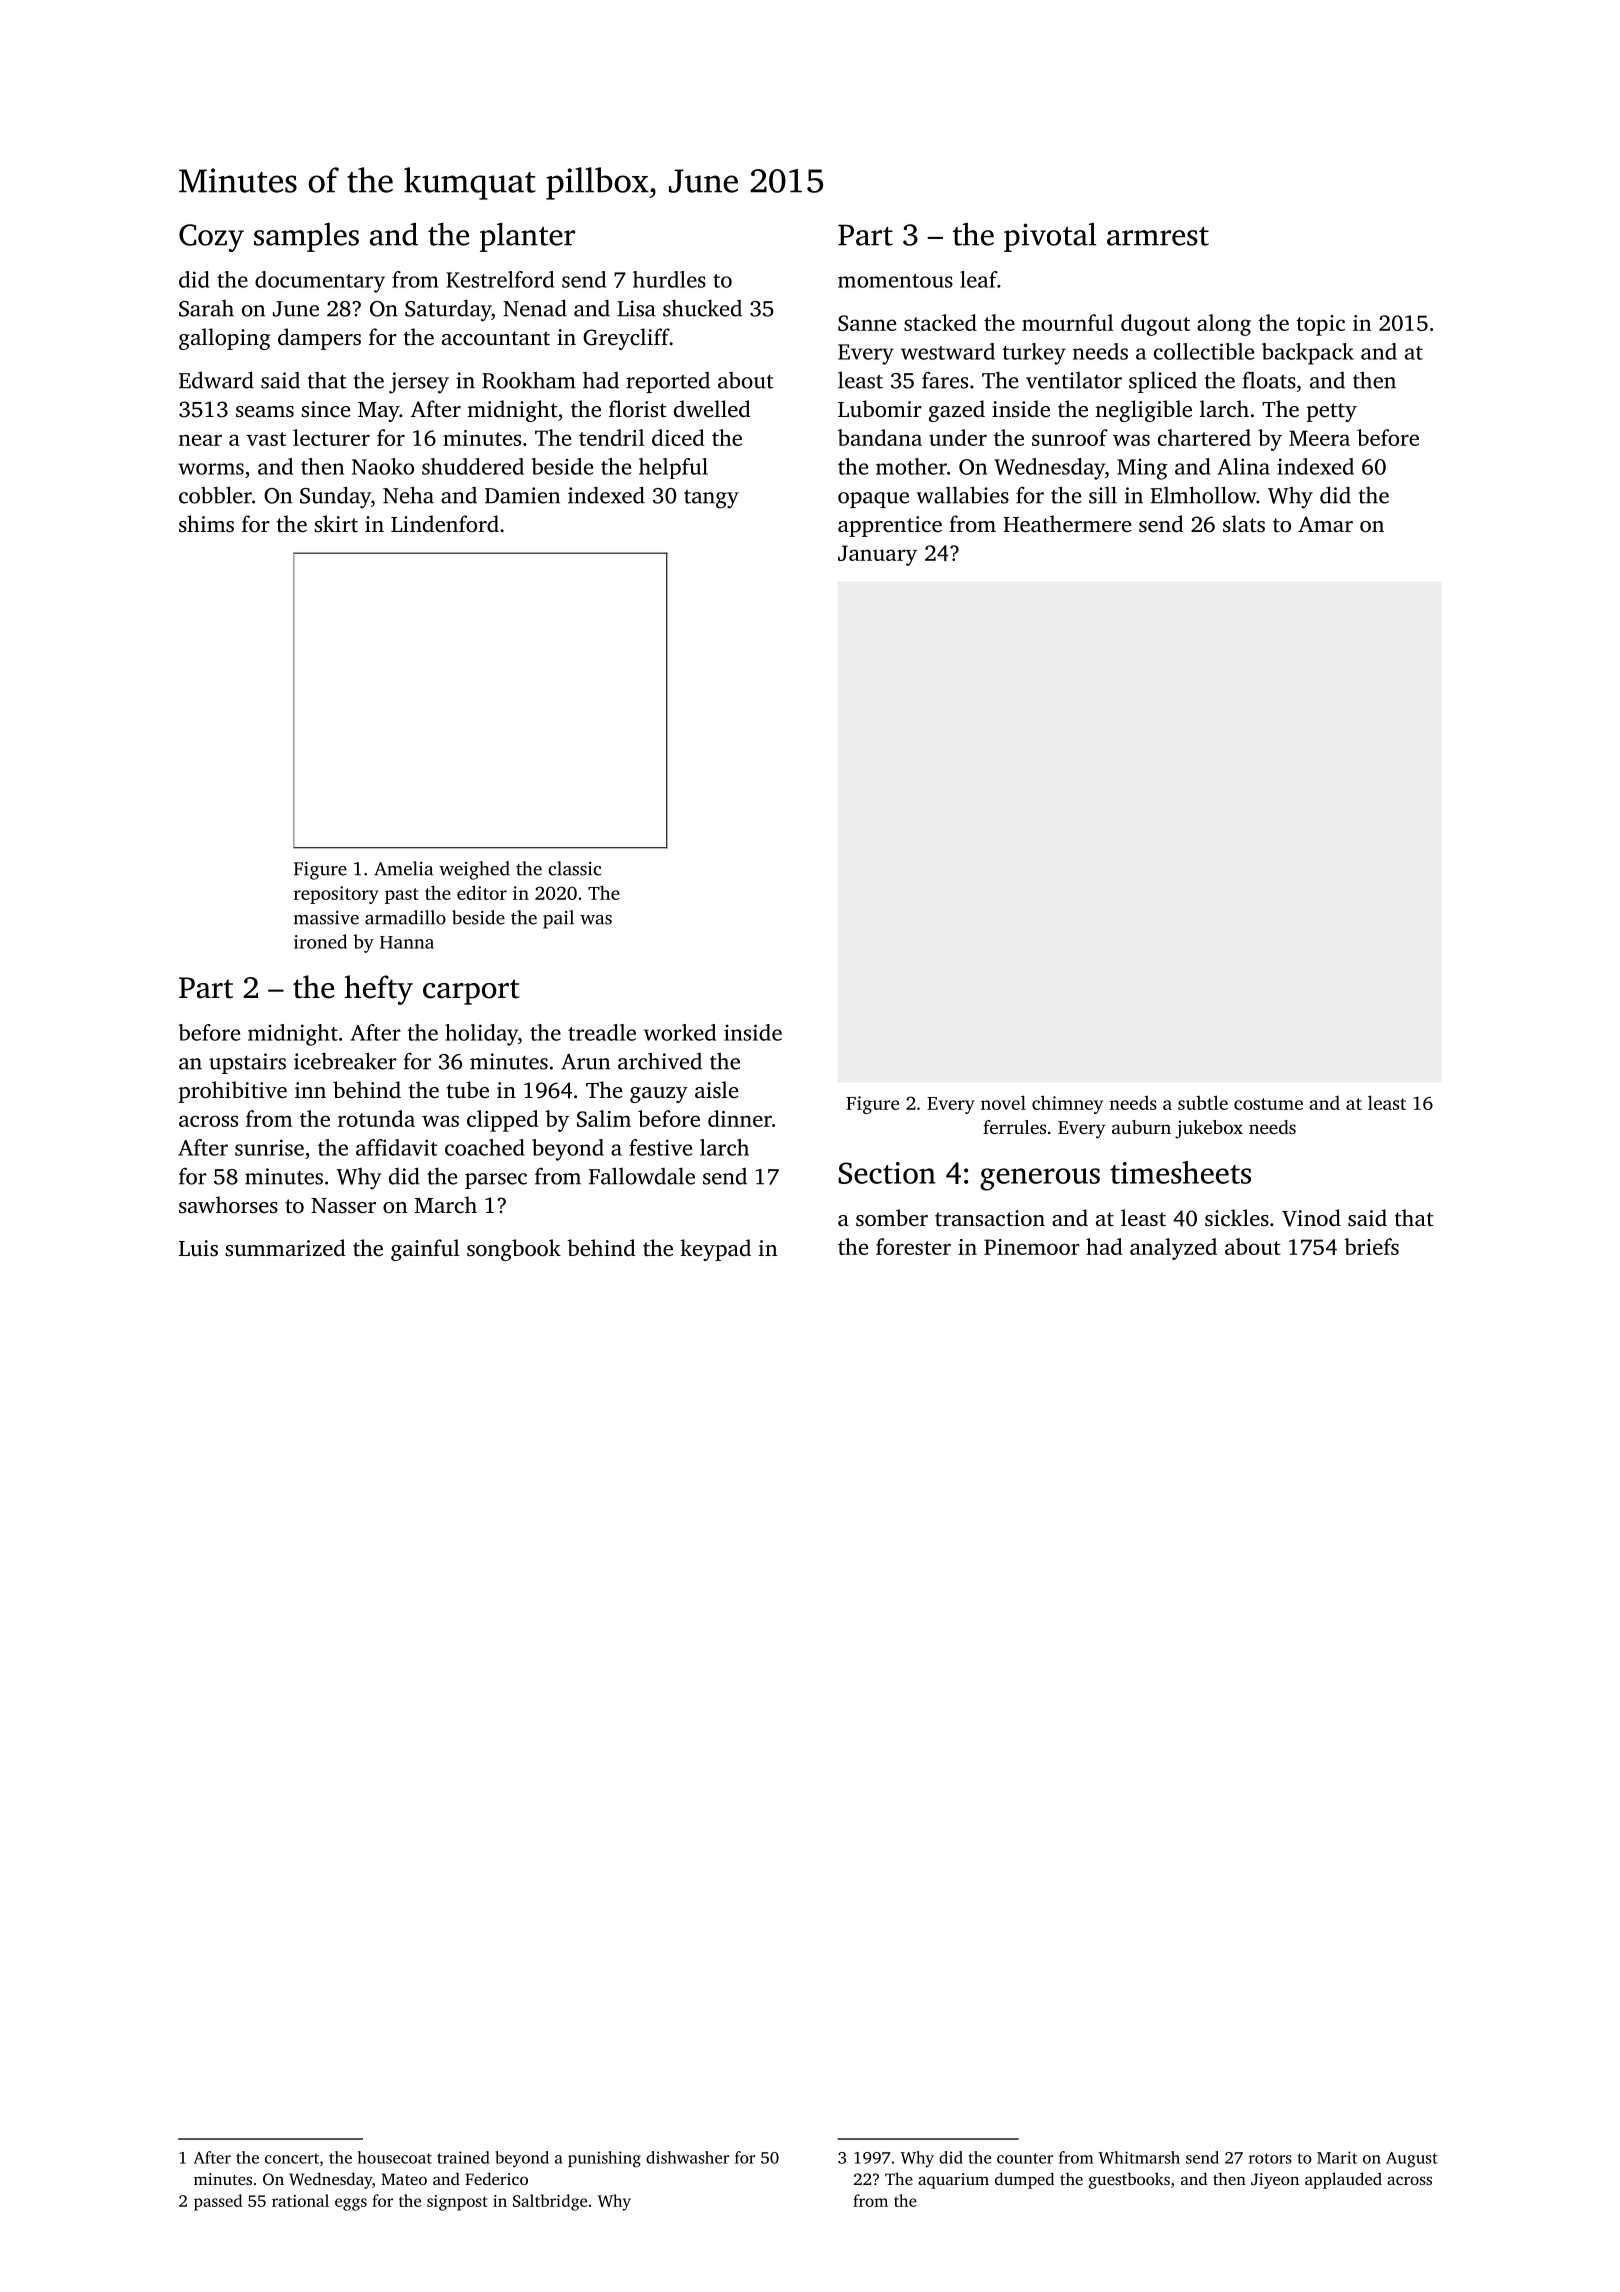 The width and height of the screenshot is (1620, 2292). Describe the element at coordinates (300, 2200) in the screenshot. I see `rational` at that location.
